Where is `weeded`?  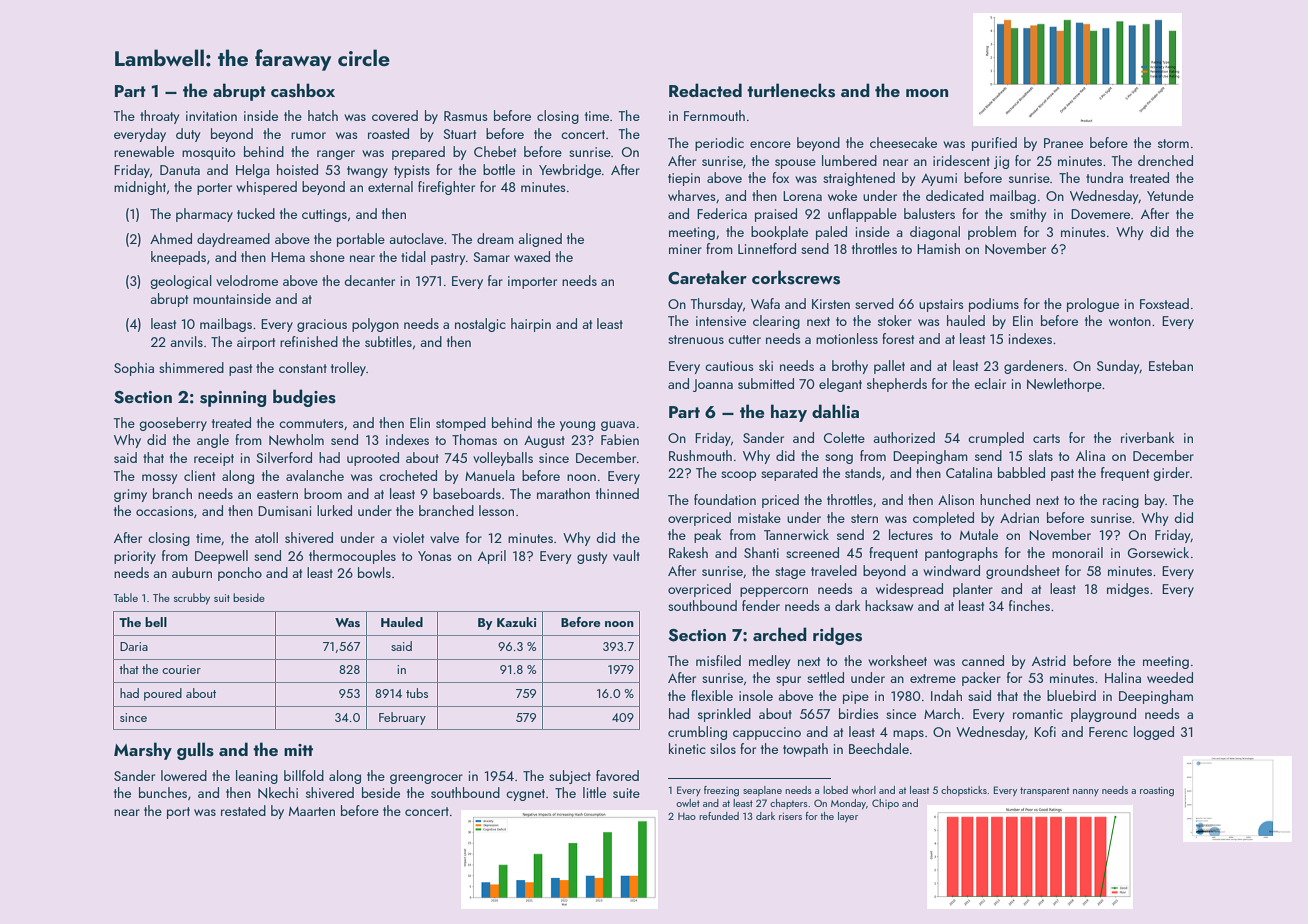 weeded is located at coordinates (1170, 677).
